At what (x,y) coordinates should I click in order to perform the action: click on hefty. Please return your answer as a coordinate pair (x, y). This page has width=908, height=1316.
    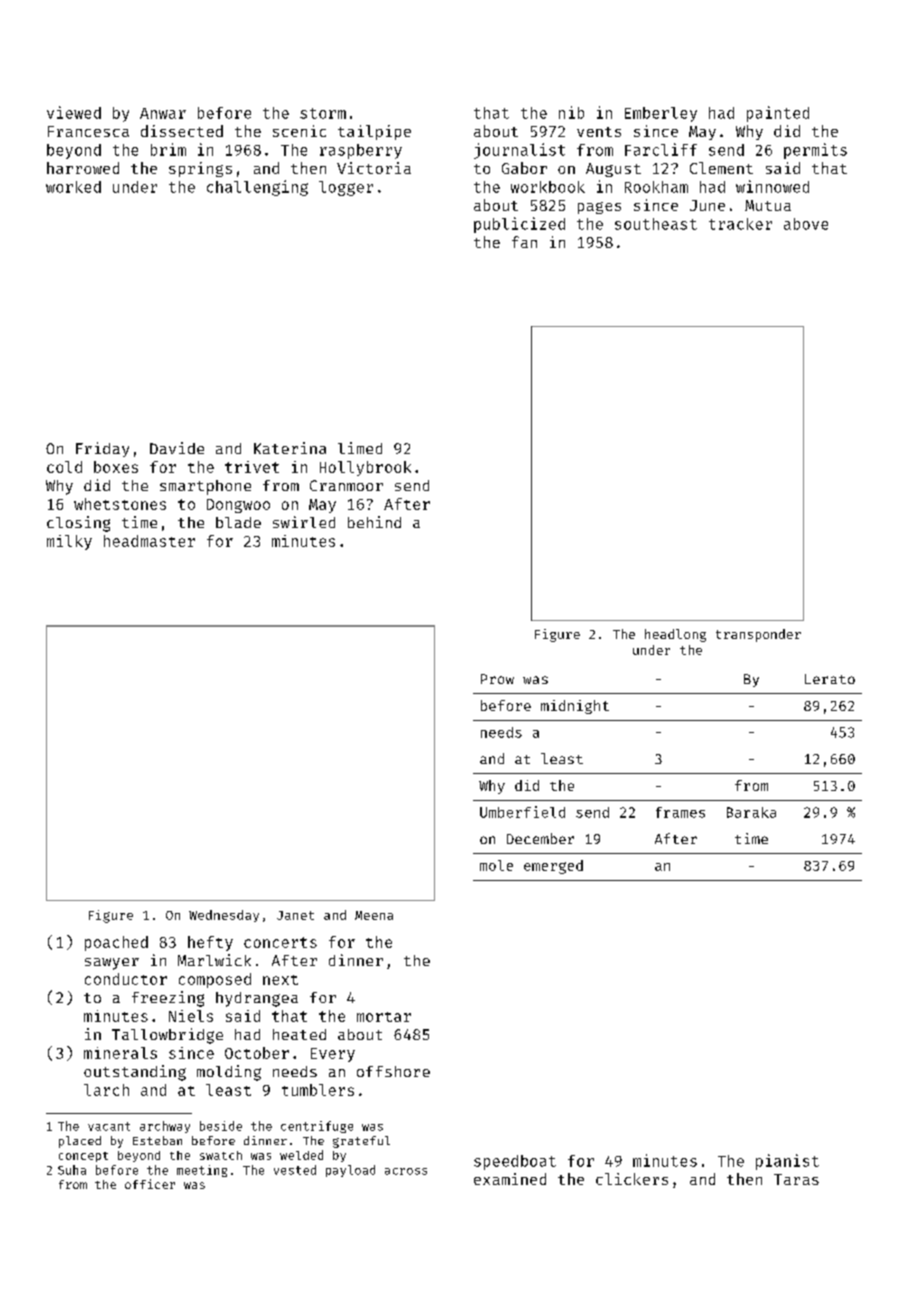
    Looking at the image, I should click on (210, 943).
